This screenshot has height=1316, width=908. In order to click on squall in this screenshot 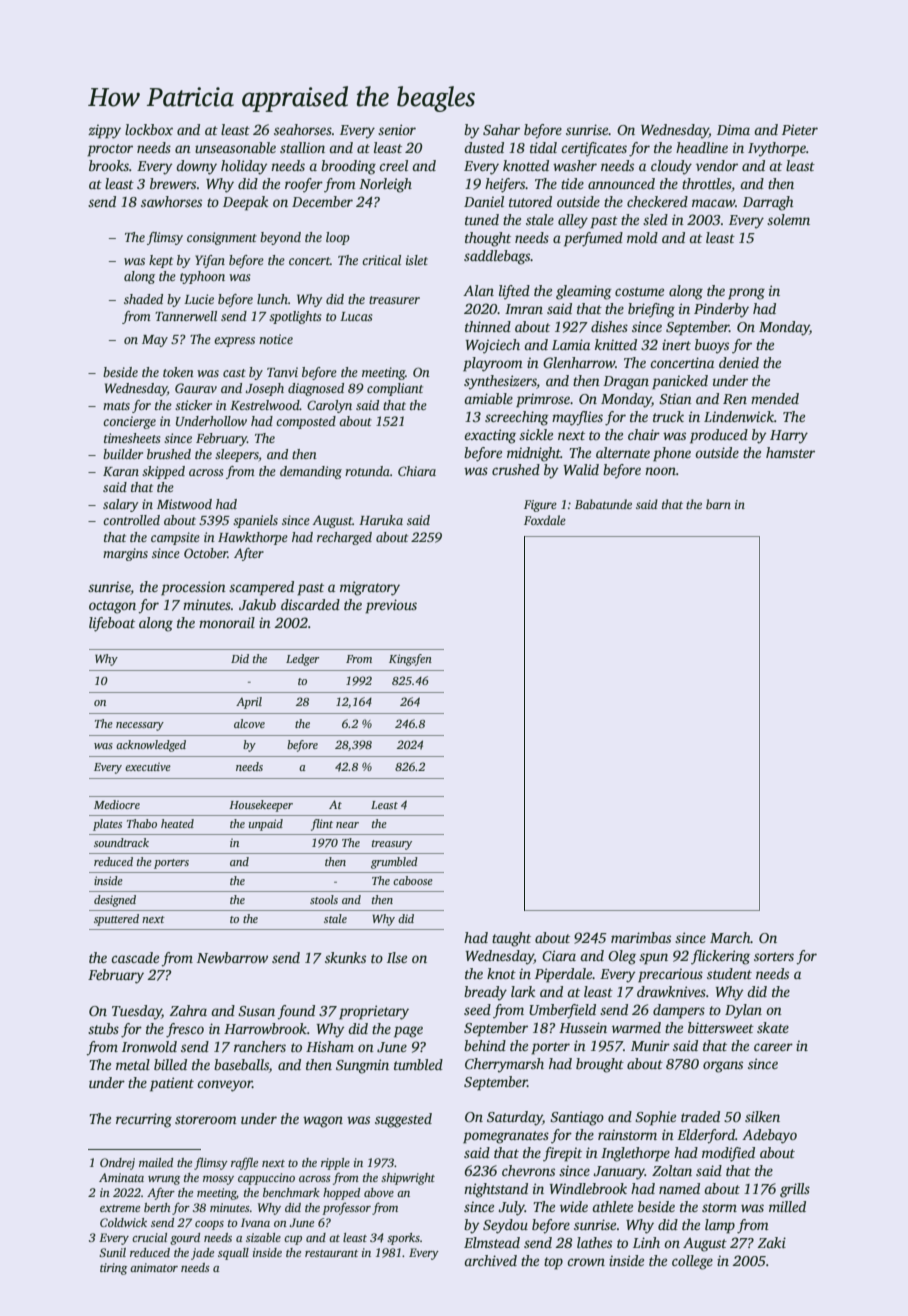, I will do `click(233, 1254)`.
